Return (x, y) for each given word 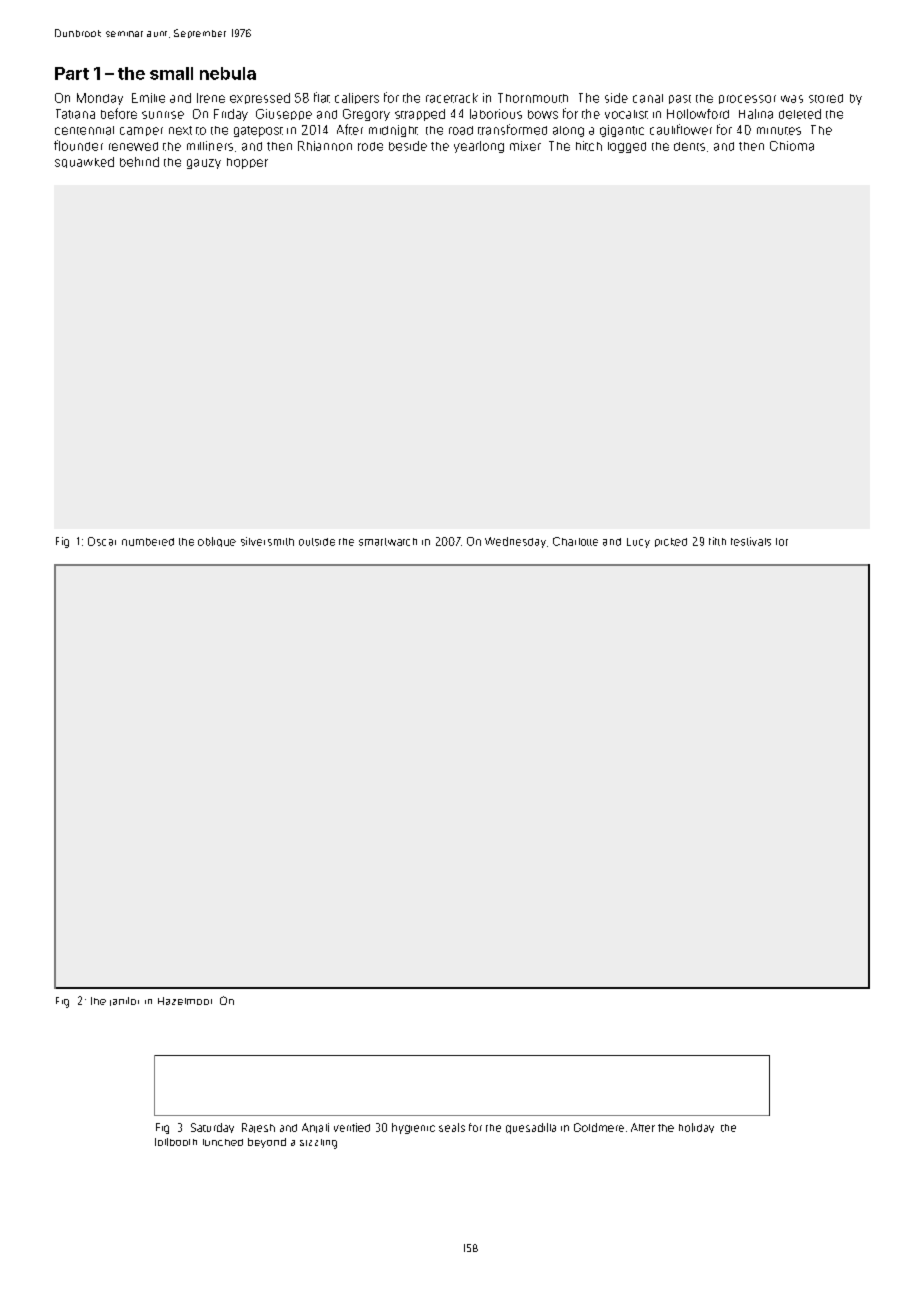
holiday (696, 1128)
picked (671, 542)
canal (648, 98)
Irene (211, 98)
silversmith (267, 541)
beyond (267, 1143)
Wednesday (515, 542)
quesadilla (531, 1128)
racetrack (452, 98)
